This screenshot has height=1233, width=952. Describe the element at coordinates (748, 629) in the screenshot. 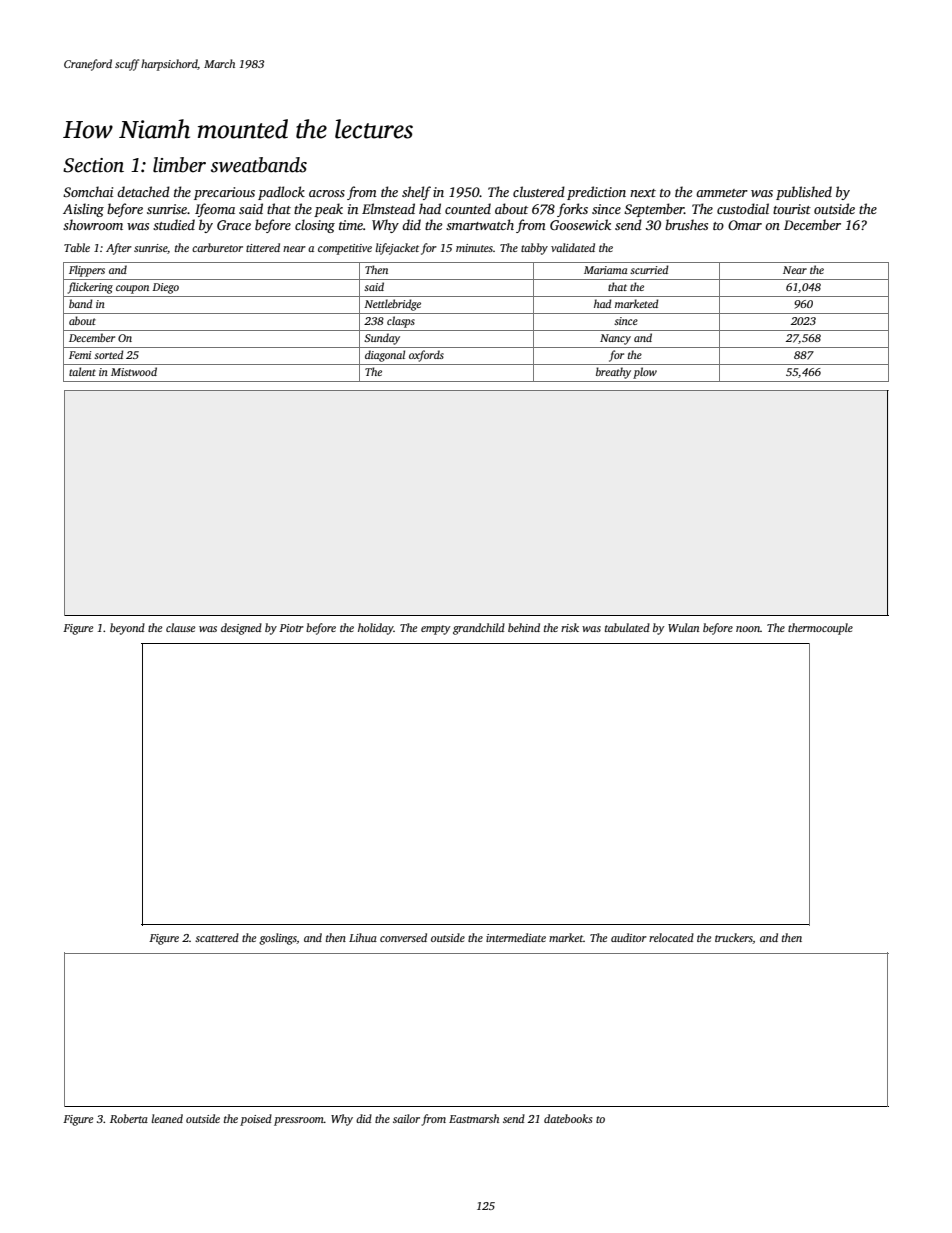

I see `noon` at that location.
